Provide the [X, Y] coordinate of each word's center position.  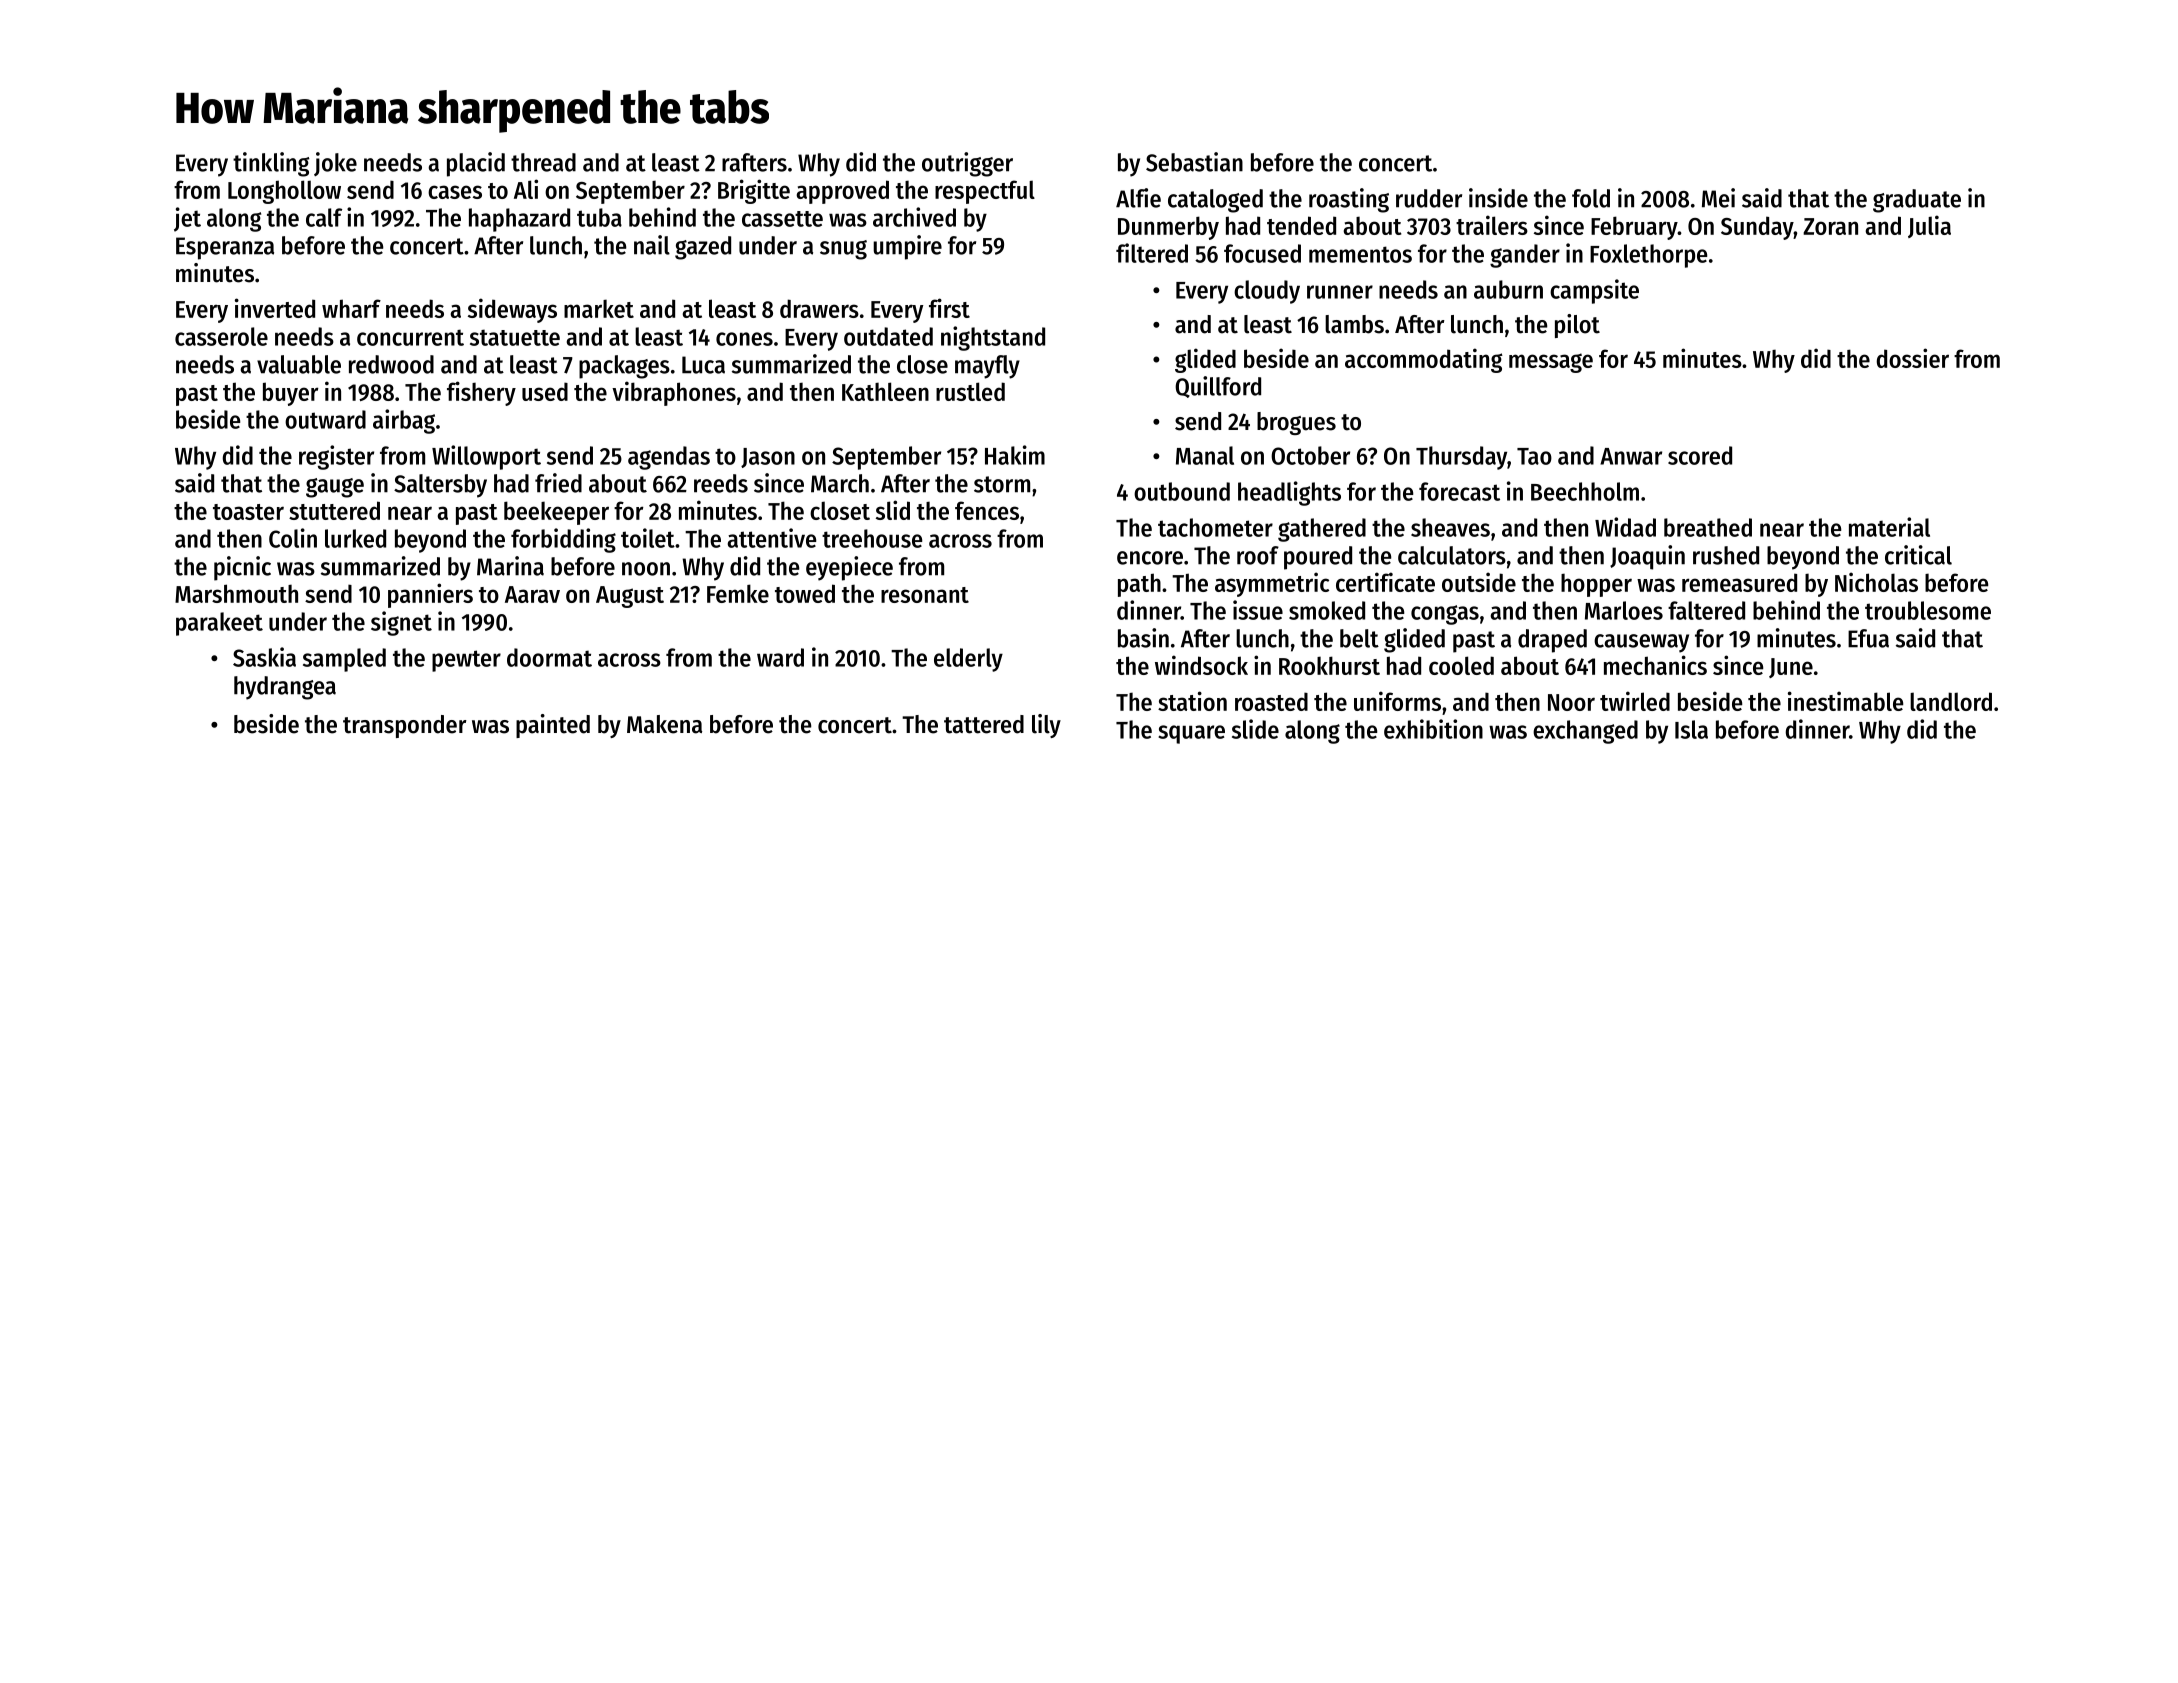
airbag [404, 421]
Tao [1534, 456]
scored [1700, 455]
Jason [768, 458]
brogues [1296, 423]
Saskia [264, 657]
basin [1143, 638]
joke [335, 164]
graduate [1917, 201]
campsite [1594, 291]
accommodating [1424, 360]
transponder [405, 726]
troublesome [1928, 610]
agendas [669, 458]
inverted [275, 308]
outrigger [967, 164]
